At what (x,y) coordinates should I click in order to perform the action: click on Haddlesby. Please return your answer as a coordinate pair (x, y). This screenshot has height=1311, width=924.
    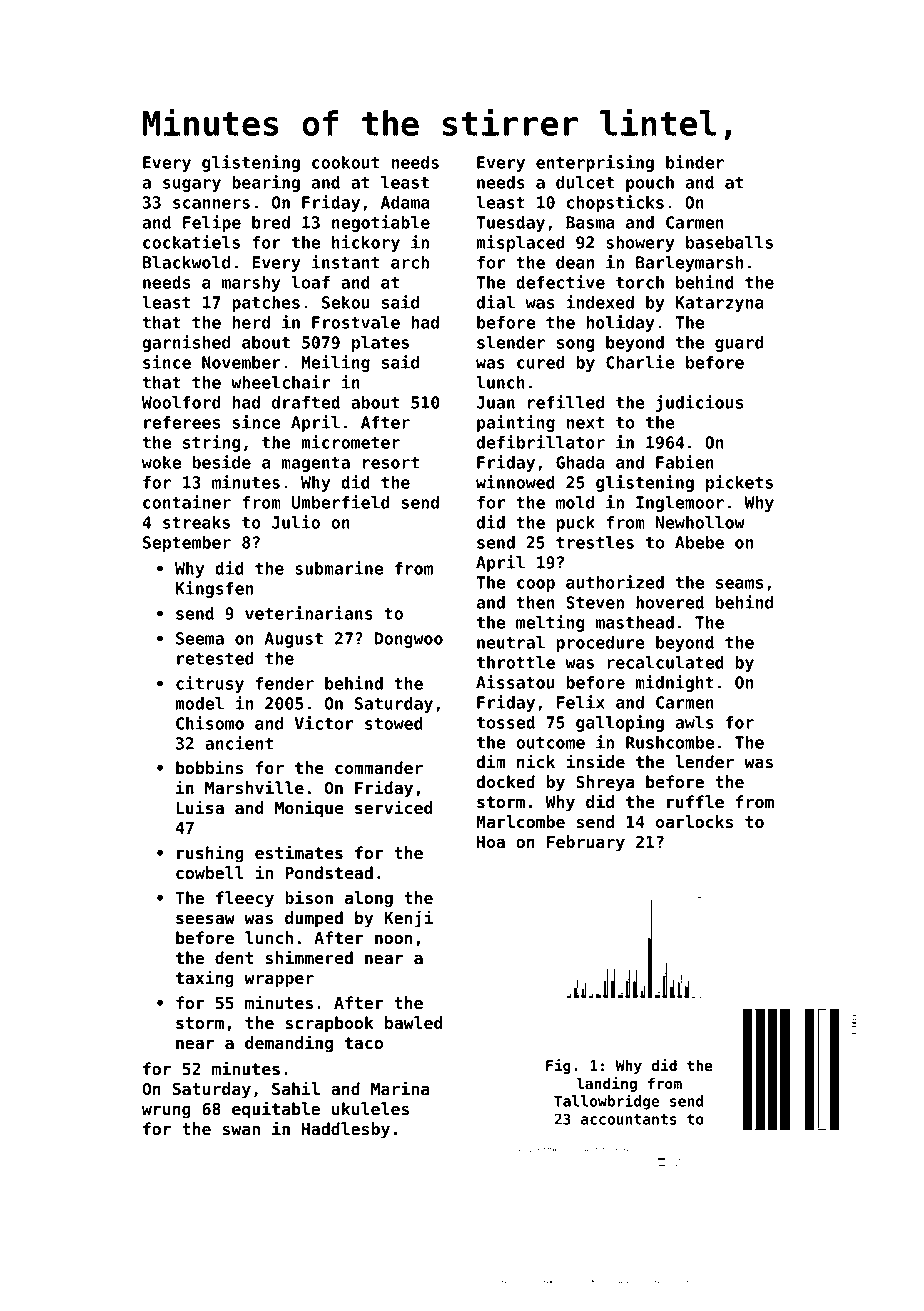
    Looking at the image, I should click on (346, 1130).
